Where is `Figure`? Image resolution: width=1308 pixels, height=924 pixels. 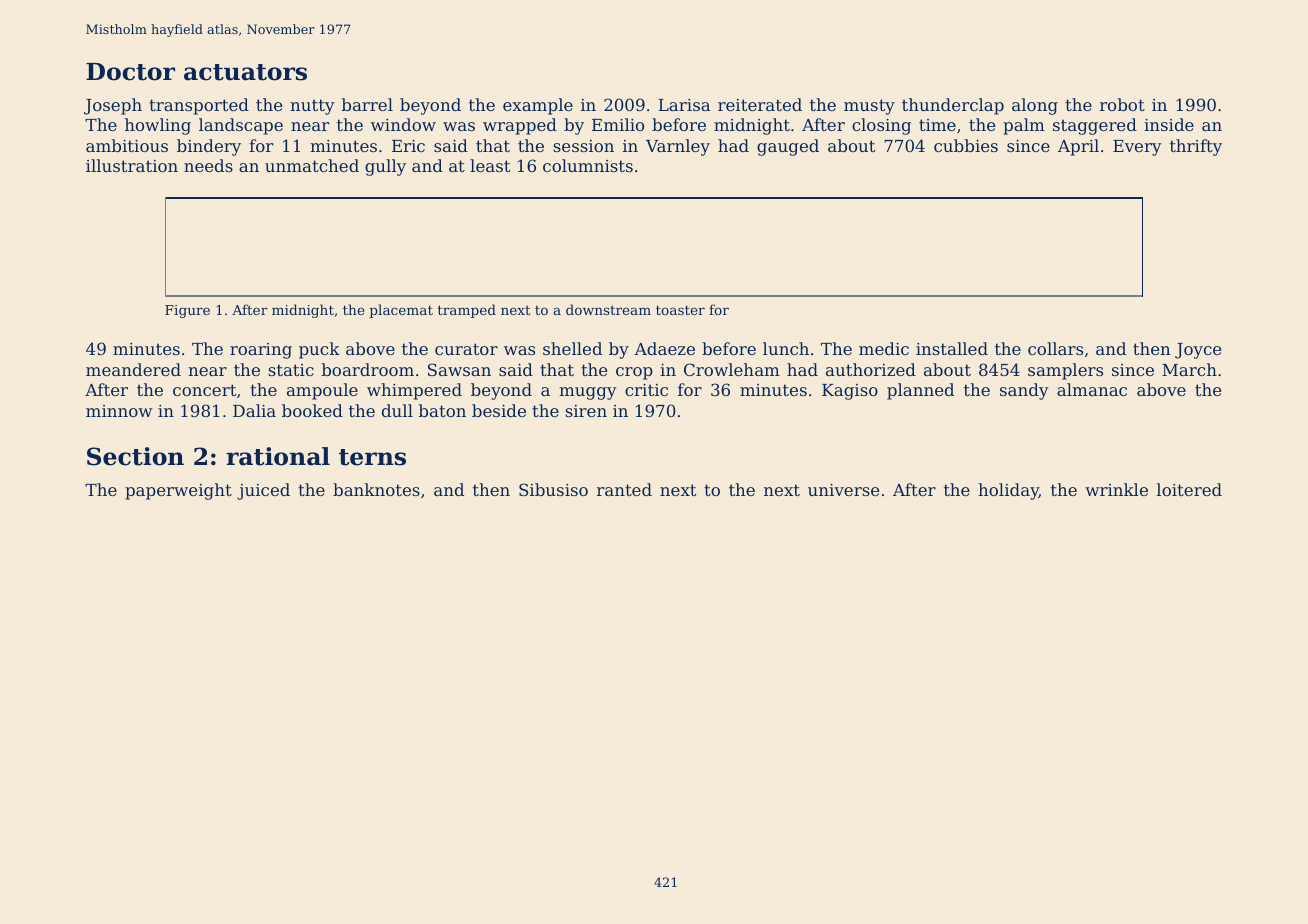 Figure is located at coordinates (187, 311).
